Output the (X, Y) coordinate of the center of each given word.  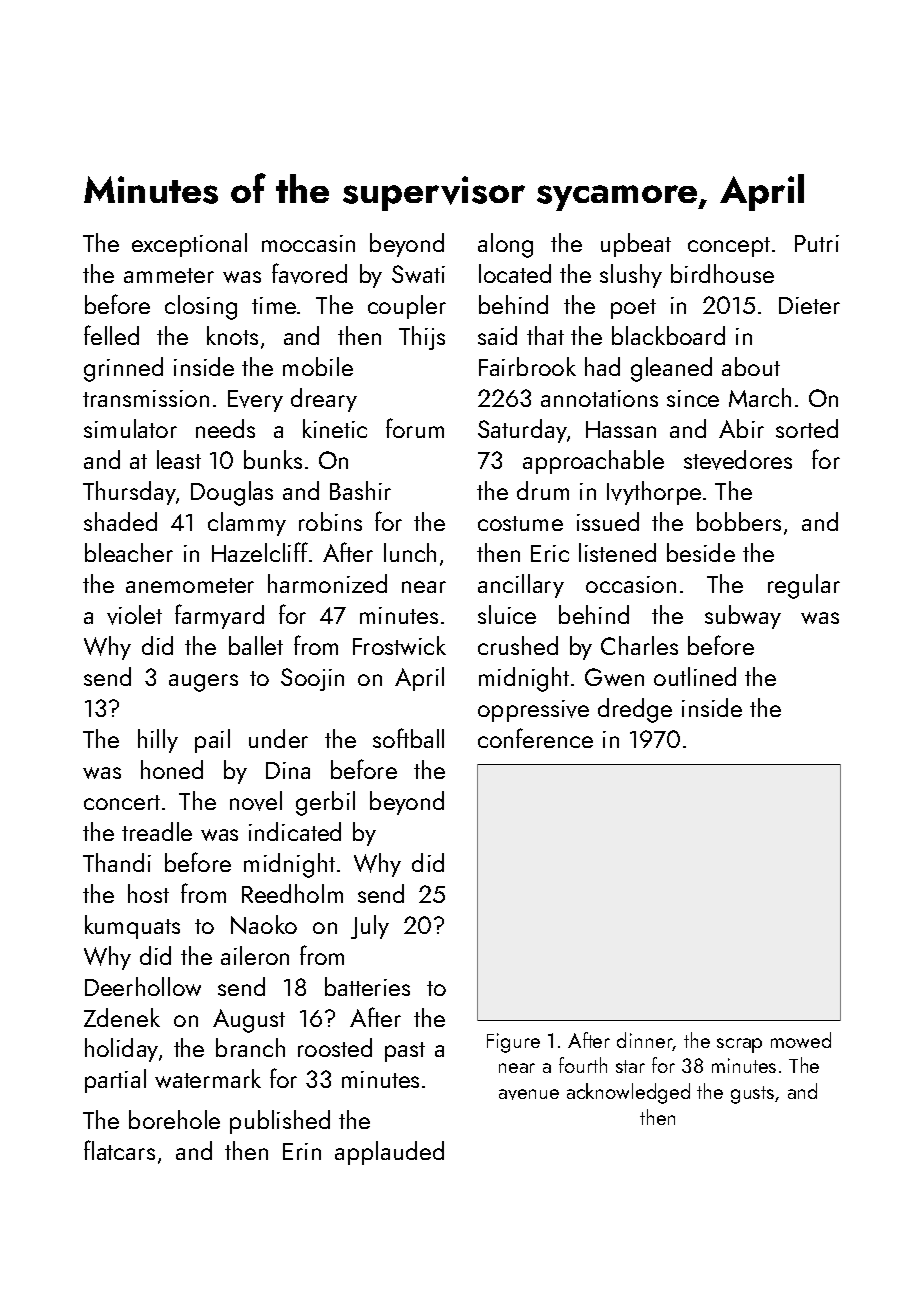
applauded (389, 1153)
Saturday (522, 431)
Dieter (809, 305)
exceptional (189, 245)
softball (408, 738)
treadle (157, 831)
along (505, 245)
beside (701, 552)
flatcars (119, 1150)
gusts (752, 1095)
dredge (635, 710)
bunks (273, 459)
